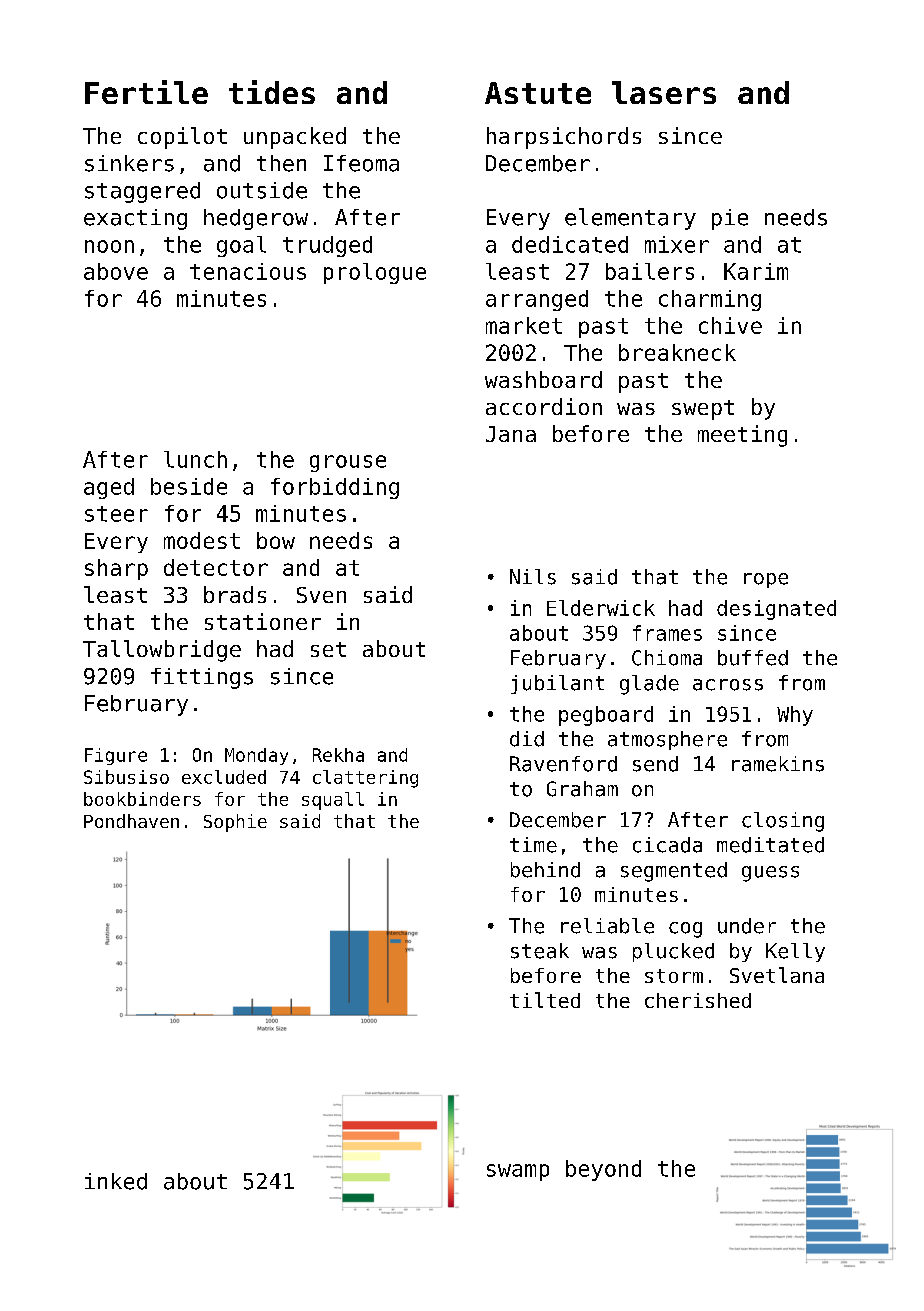  I want to click on Nils, so click(533, 577).
